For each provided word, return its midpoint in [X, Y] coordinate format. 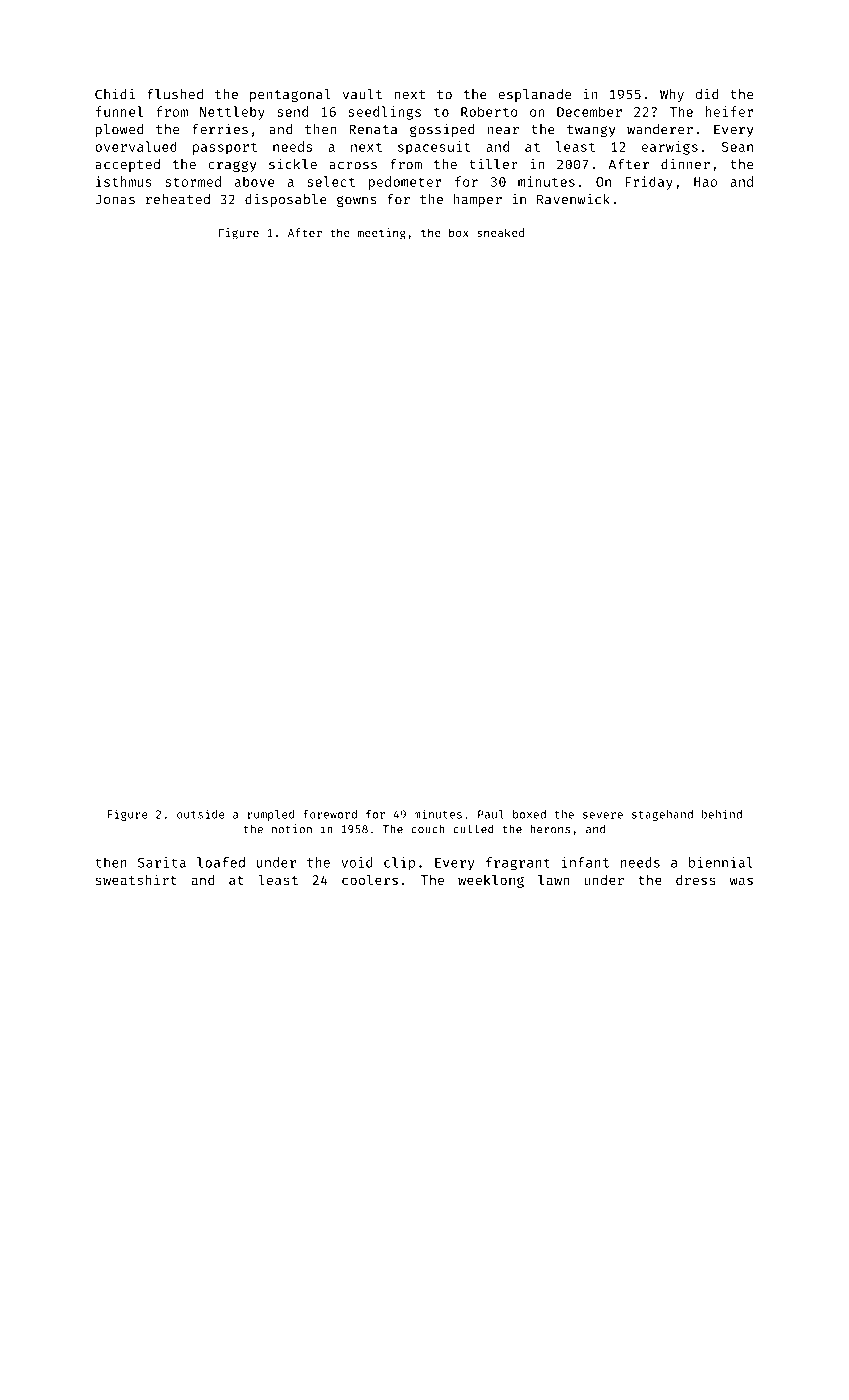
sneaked [500, 232]
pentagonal [290, 95]
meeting [382, 234]
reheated [178, 199]
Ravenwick [573, 199]
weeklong [491, 881]
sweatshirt [136, 879]
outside [201, 814]
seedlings [384, 113]
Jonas [115, 199]
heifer [730, 111]
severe [603, 815]
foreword [330, 814]
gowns [356, 201]
